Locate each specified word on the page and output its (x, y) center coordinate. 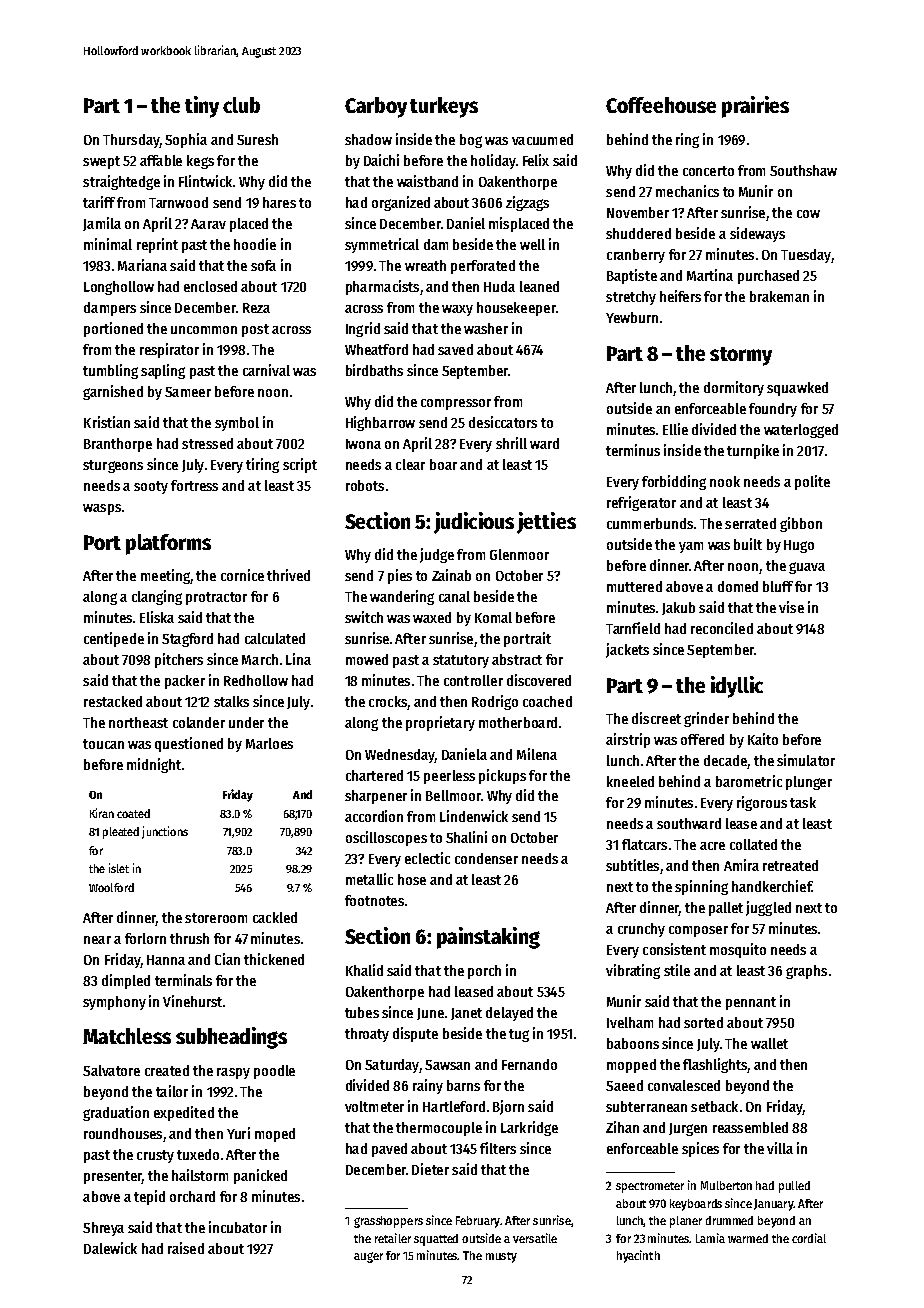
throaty (367, 1035)
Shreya (103, 1229)
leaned (539, 286)
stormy (741, 356)
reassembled (750, 1127)
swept (101, 162)
